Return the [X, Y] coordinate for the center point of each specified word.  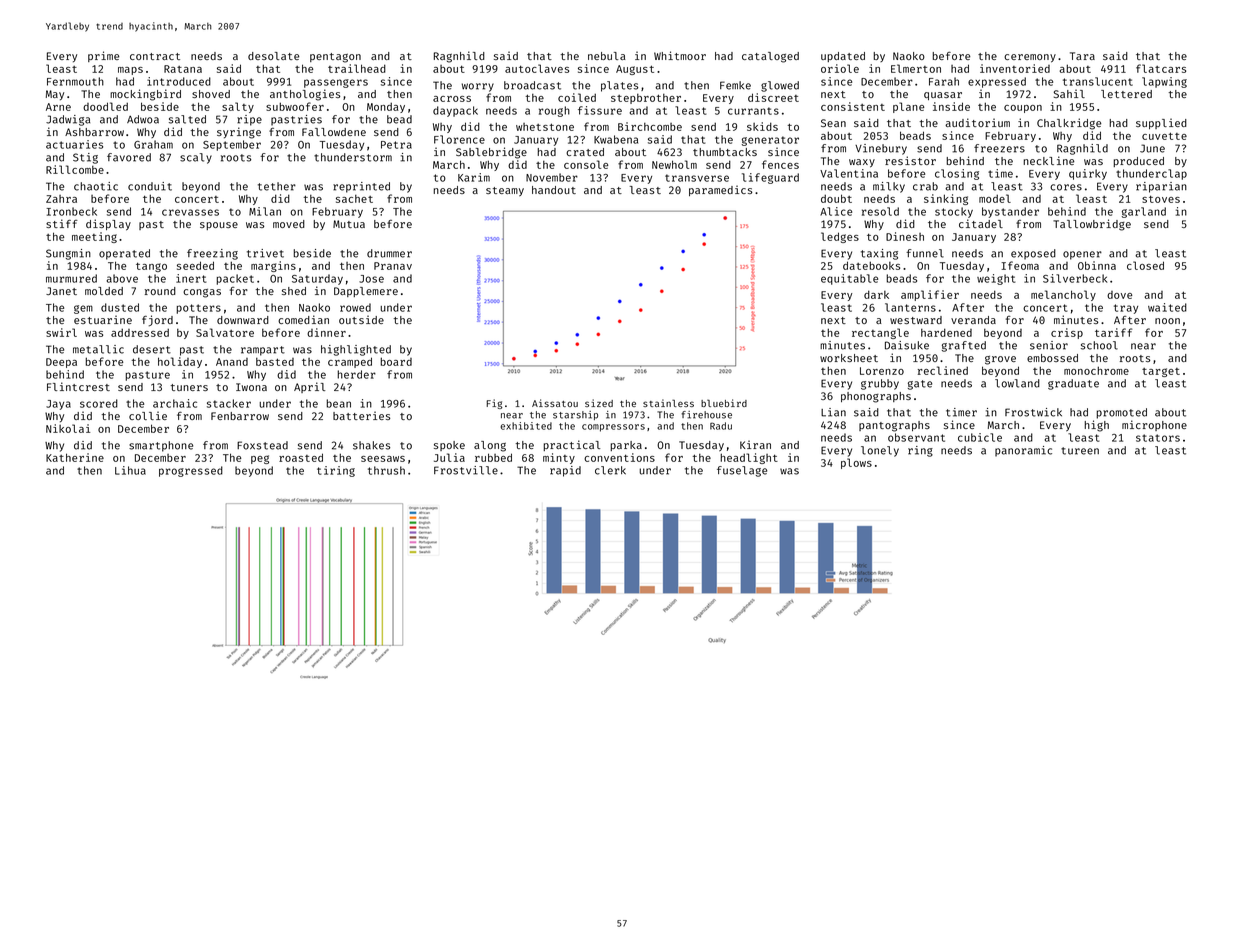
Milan [265, 211]
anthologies [305, 95]
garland [1144, 212]
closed [1145, 265]
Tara [1082, 56]
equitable [849, 279]
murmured [71, 278]
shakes [371, 445]
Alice [836, 211]
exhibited [526, 426]
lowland [1017, 383]
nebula [607, 56]
